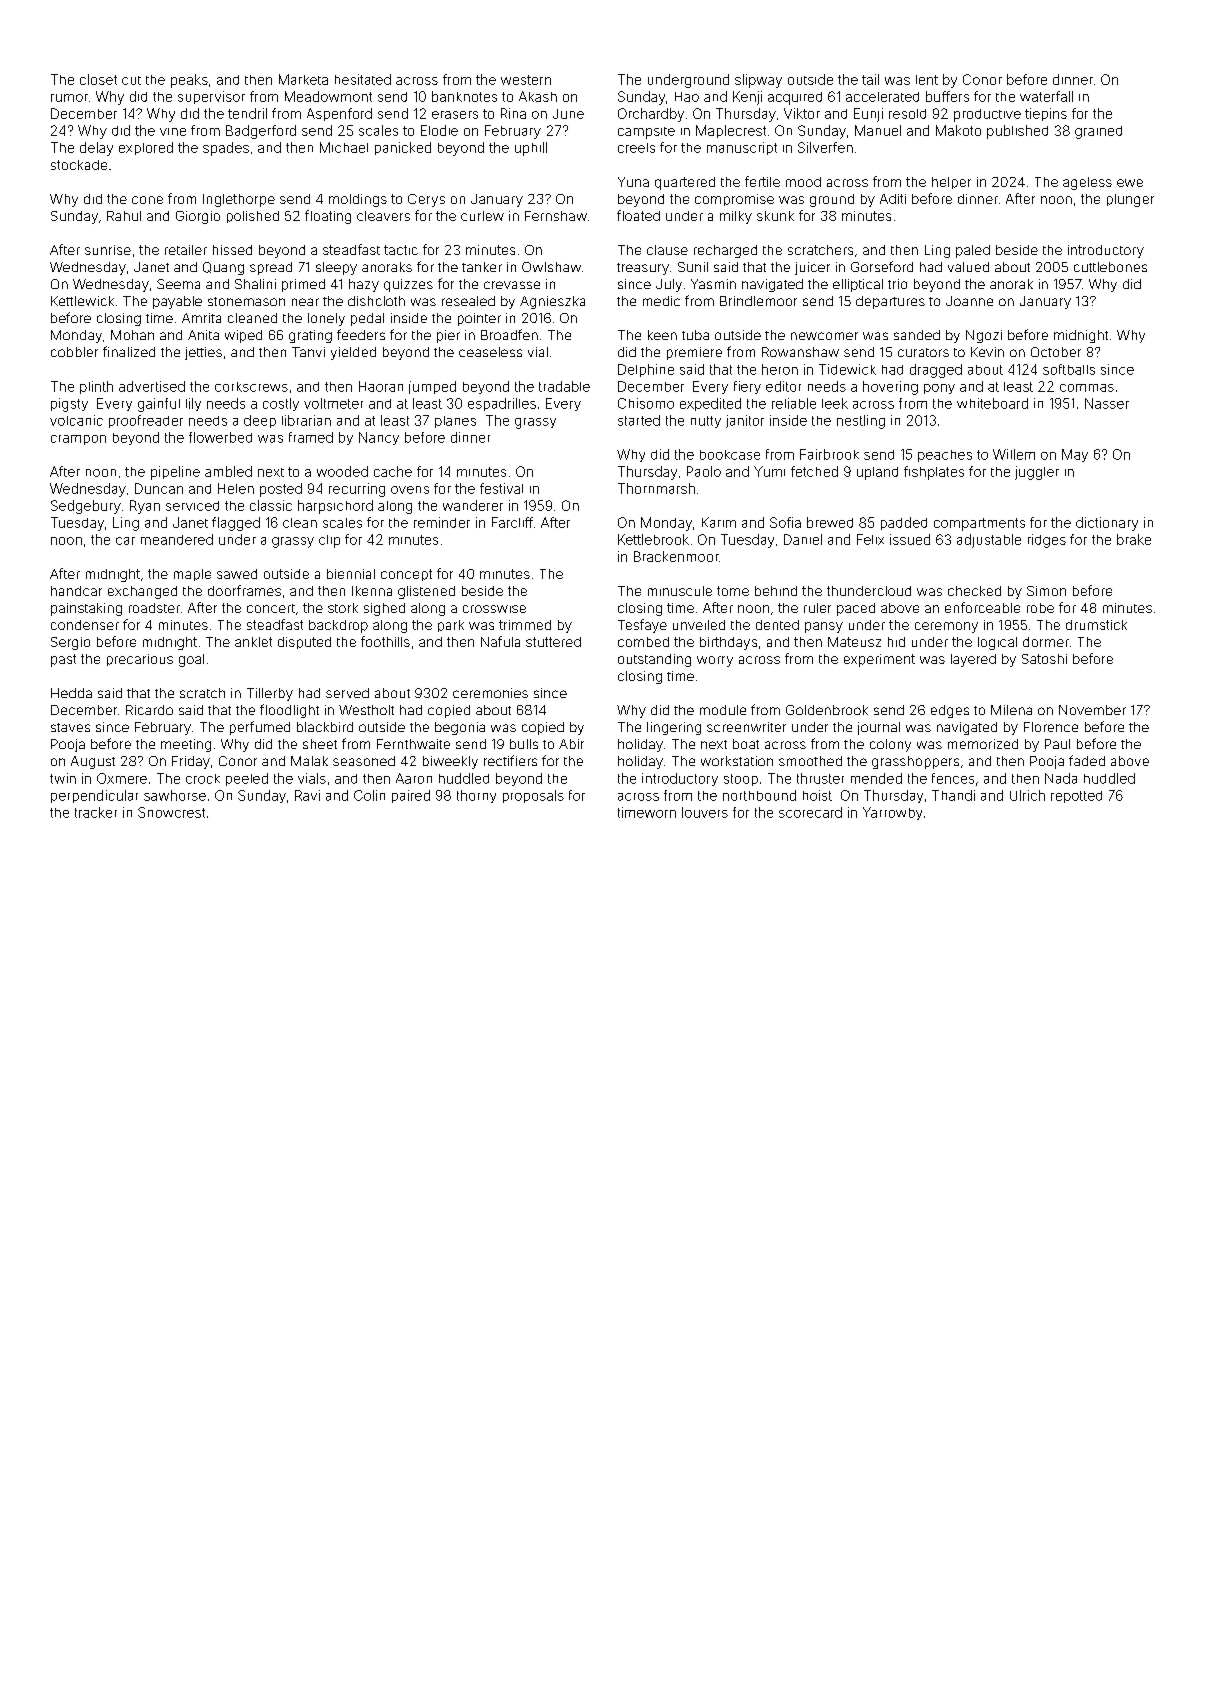  Describe the element at coordinates (1046, 96) in the screenshot. I see `waterfall` at that location.
